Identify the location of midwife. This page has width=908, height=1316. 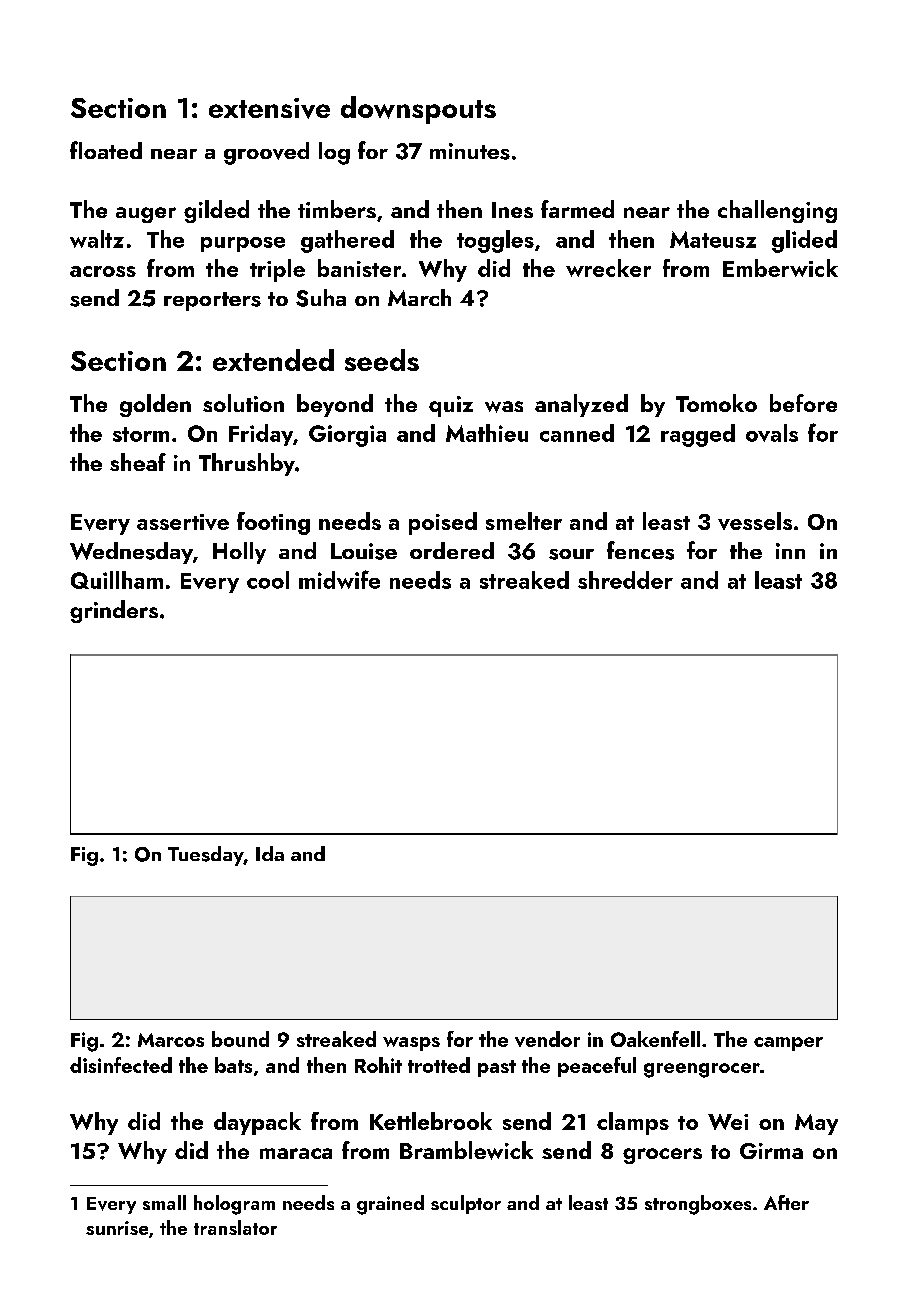
(339, 579).
